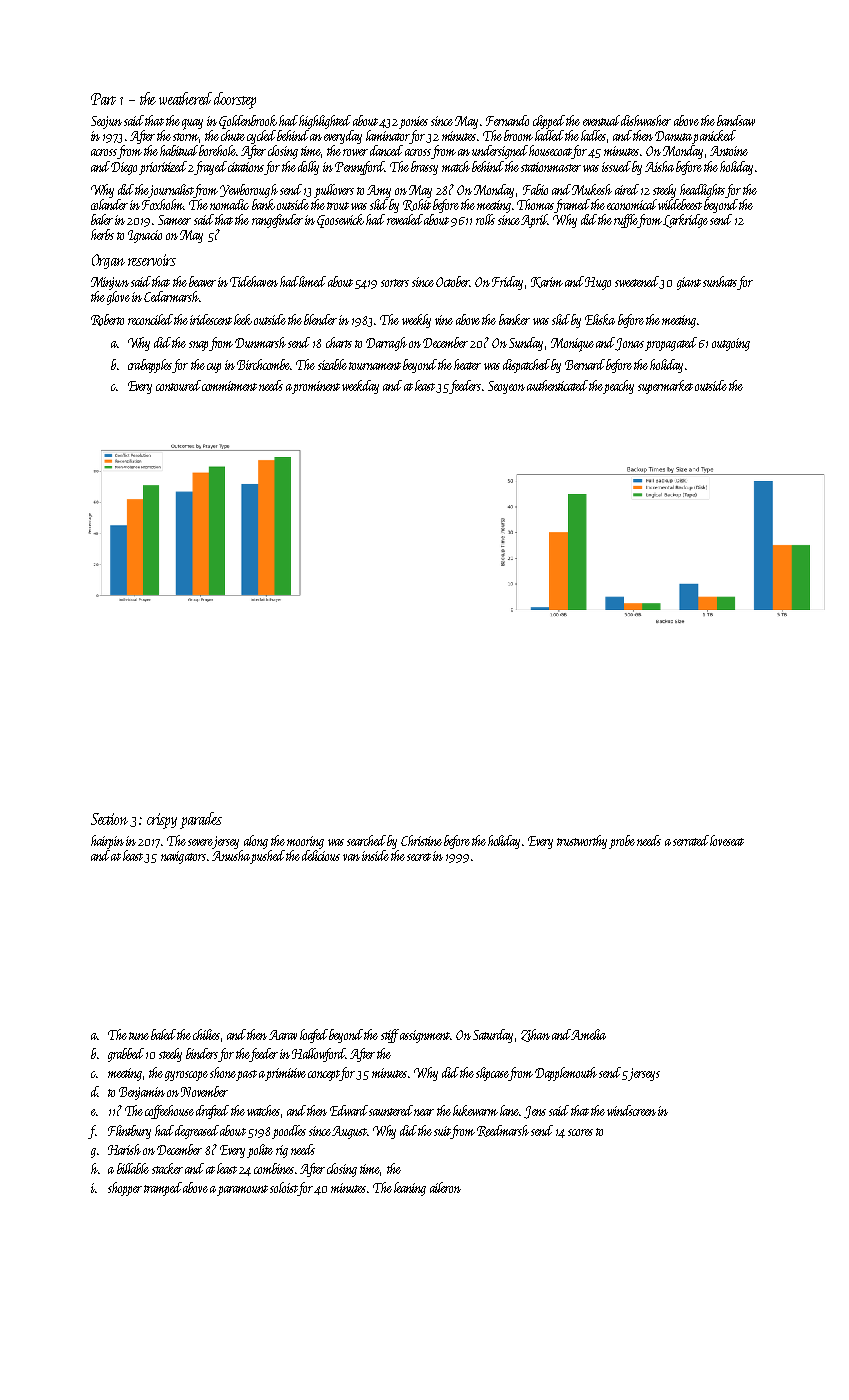 The image size is (849, 1400). I want to click on rolls, so click(485, 219).
